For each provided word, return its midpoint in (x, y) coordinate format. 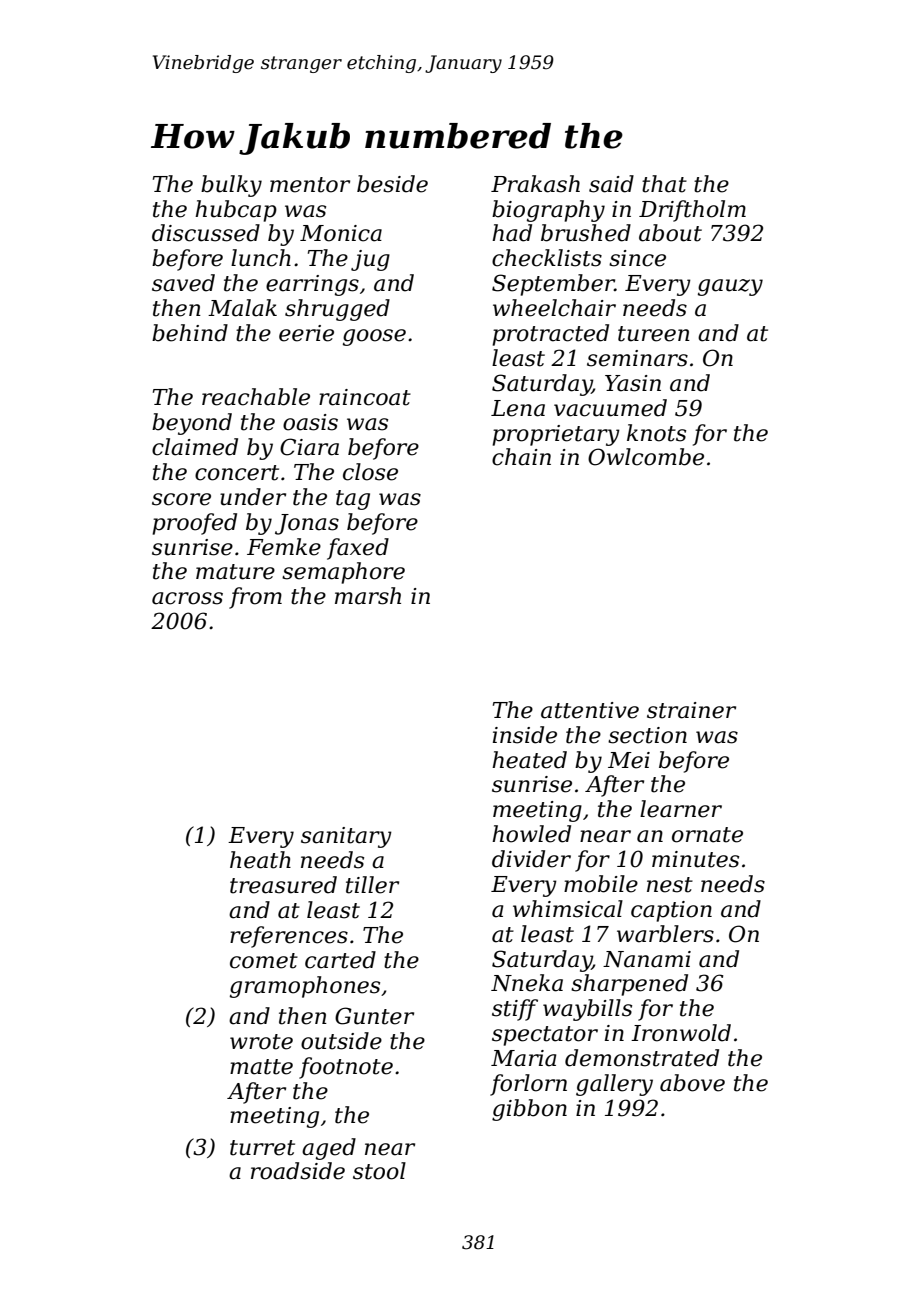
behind (190, 333)
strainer (691, 710)
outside (341, 1041)
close (370, 472)
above (692, 1083)
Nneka (527, 983)
